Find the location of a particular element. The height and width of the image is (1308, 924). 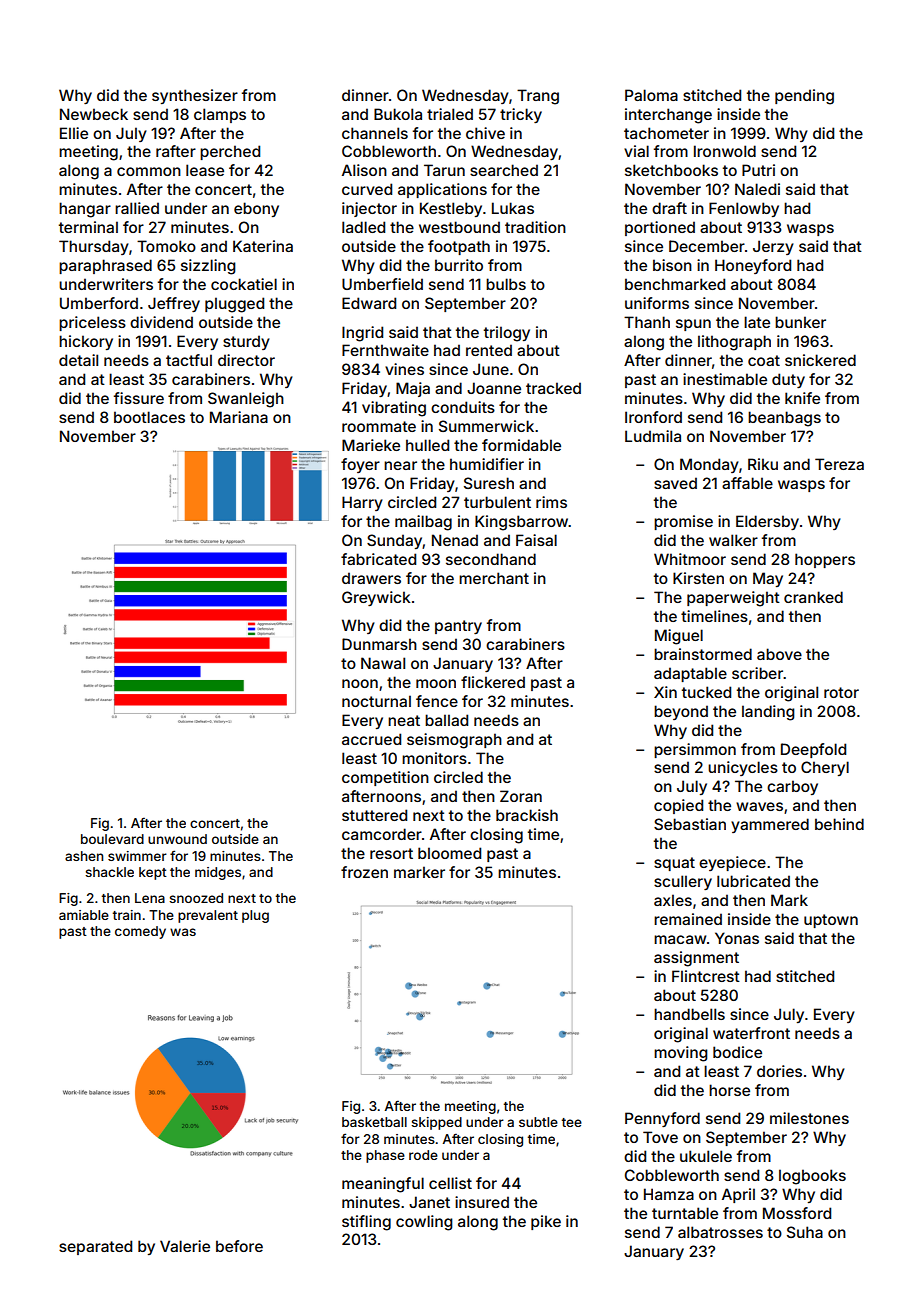

Umberford is located at coordinates (99, 303).
